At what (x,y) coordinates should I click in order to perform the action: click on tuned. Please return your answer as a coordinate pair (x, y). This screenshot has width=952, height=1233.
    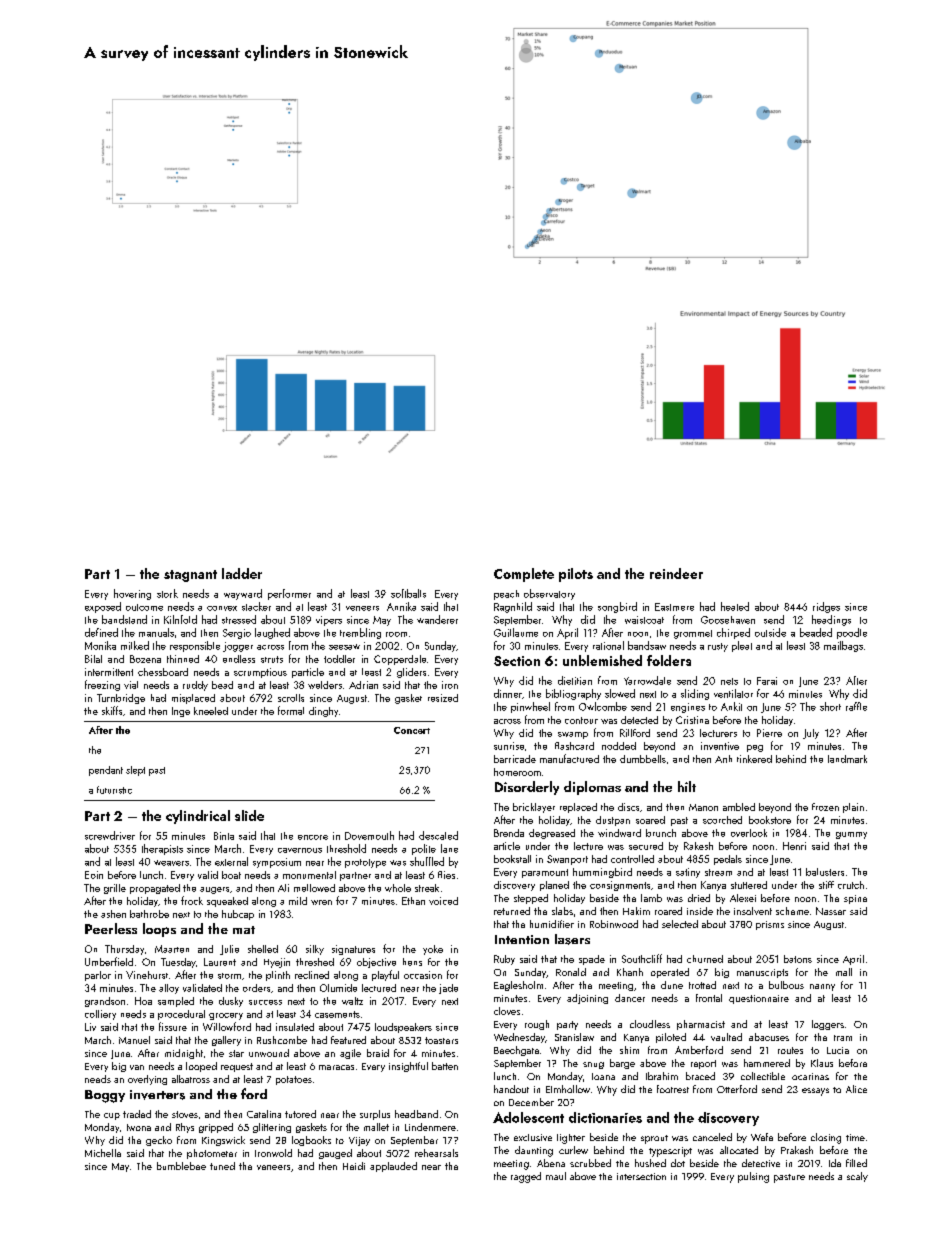
    Looking at the image, I should click on (222, 1166).
